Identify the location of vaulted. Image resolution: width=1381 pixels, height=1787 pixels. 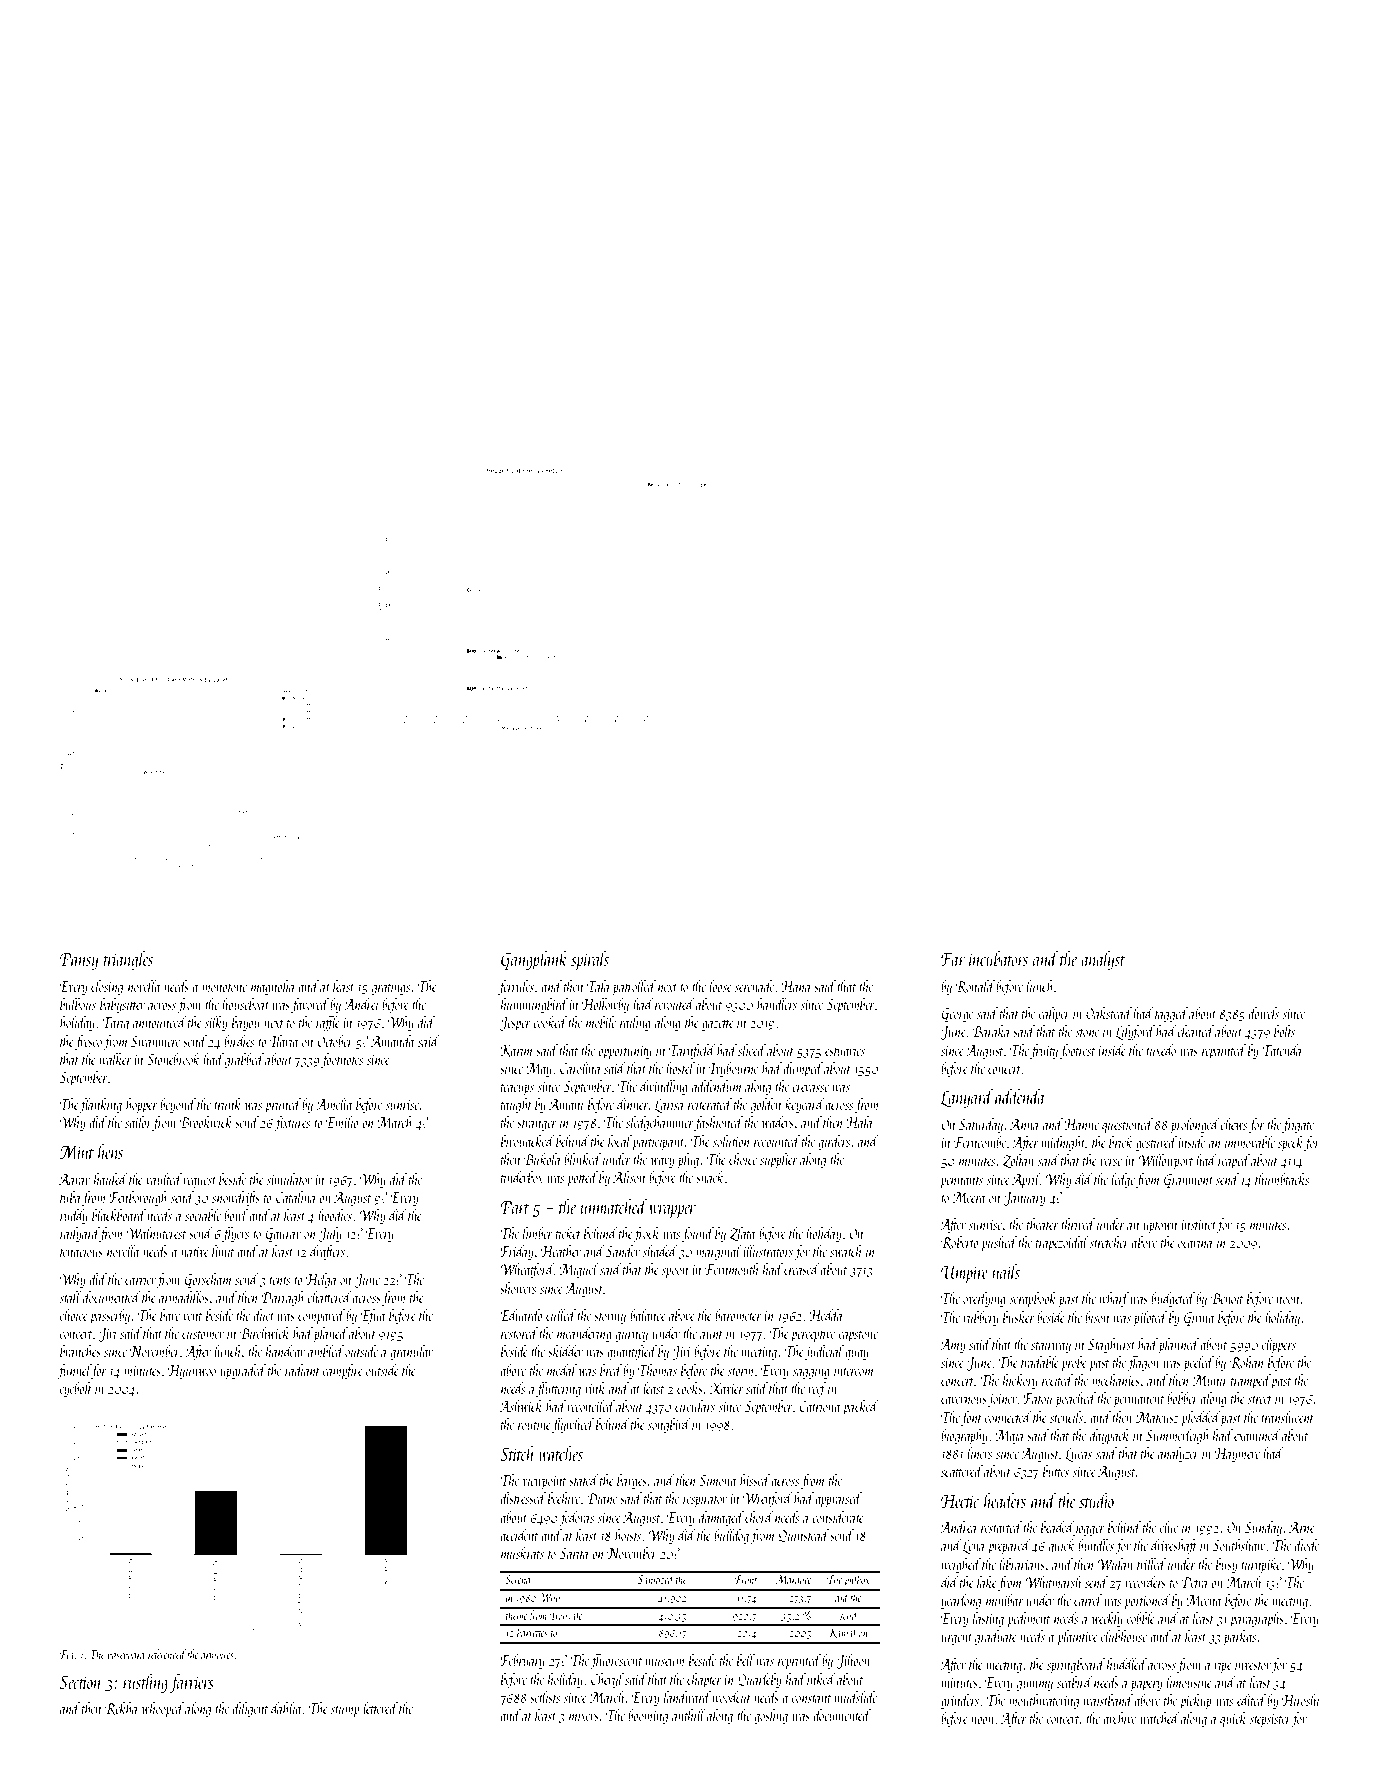
(164, 1179).
